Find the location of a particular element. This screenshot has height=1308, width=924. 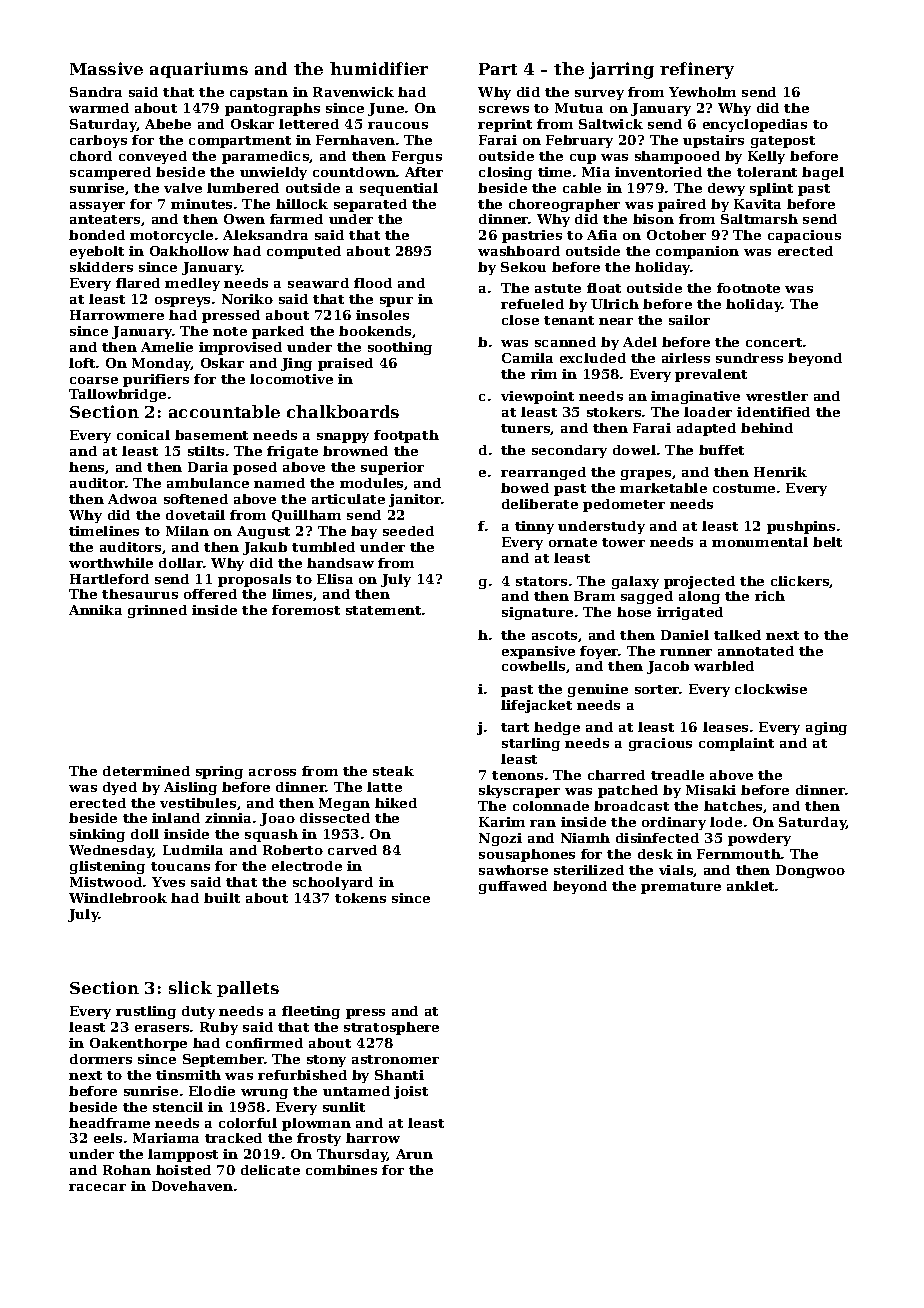

named is located at coordinates (279, 483).
